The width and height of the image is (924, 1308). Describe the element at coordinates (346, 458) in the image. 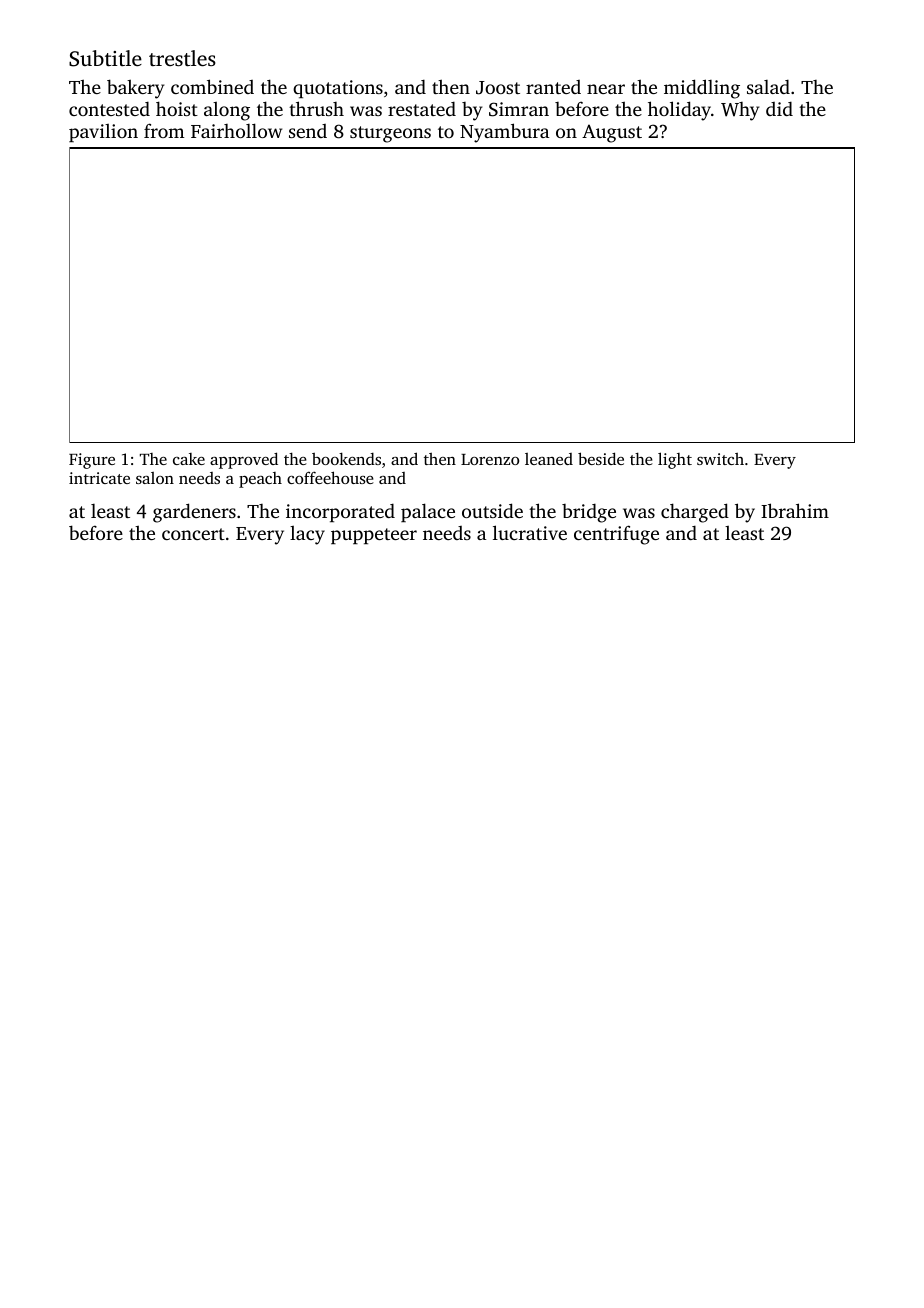

I see `bookends` at that location.
